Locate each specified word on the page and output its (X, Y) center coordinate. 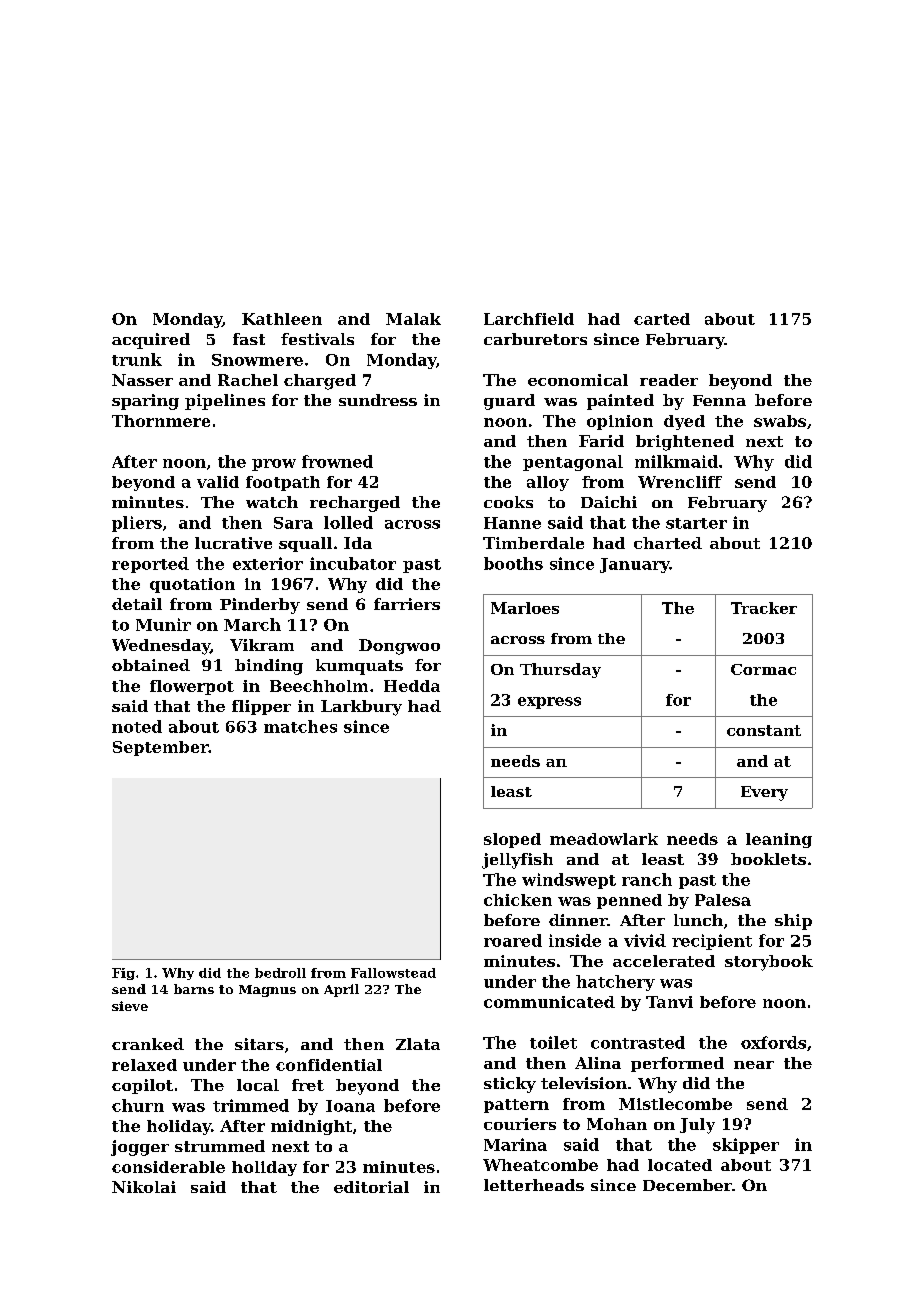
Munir (163, 624)
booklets (768, 859)
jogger (140, 1148)
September (160, 748)
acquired (151, 341)
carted (662, 319)
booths (513, 563)
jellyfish (517, 861)
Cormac (763, 669)
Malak (413, 319)
